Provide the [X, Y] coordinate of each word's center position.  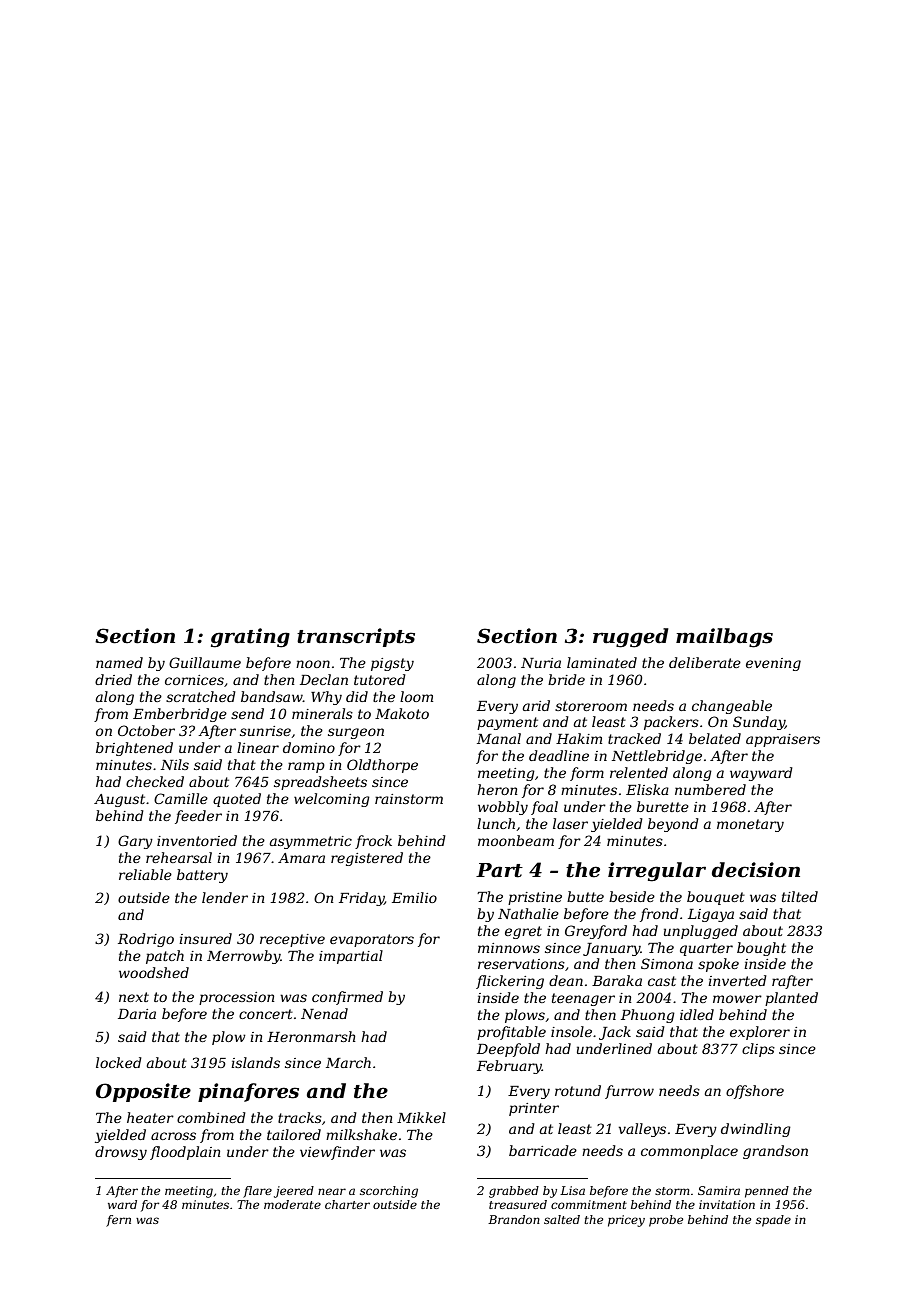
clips [758, 1050]
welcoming [332, 800]
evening [773, 664]
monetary [750, 825]
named [119, 662]
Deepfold [508, 1050]
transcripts [356, 637]
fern [118, 1221]
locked [119, 1062]
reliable [145, 874]
